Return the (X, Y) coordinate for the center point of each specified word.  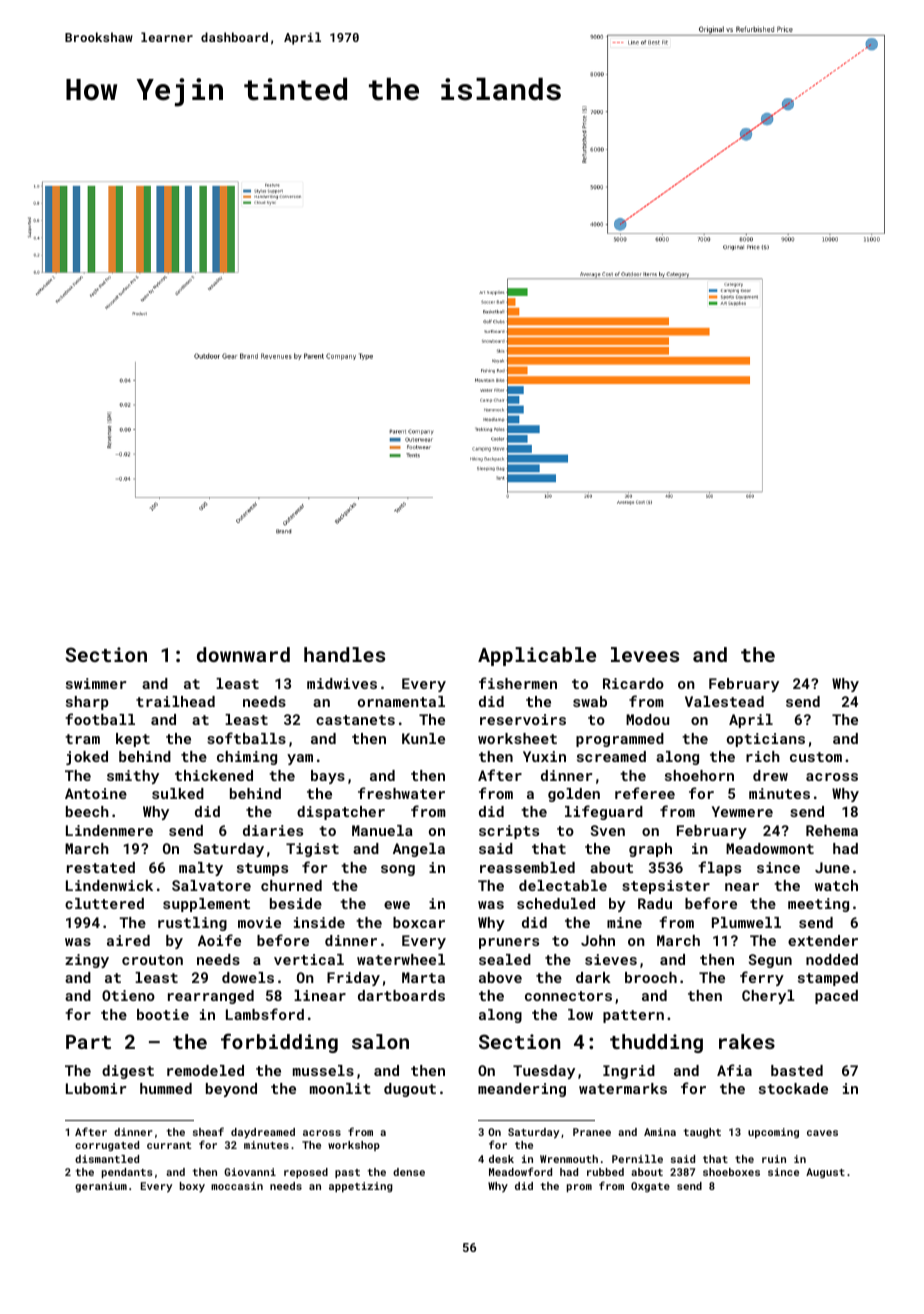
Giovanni (250, 1172)
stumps (262, 869)
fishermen (518, 683)
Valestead (724, 701)
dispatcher (341, 813)
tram (82, 739)
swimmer (96, 683)
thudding (656, 1043)
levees (645, 654)
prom (579, 1188)
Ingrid (629, 1072)
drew (770, 775)
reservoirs (523, 719)
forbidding (279, 1043)
